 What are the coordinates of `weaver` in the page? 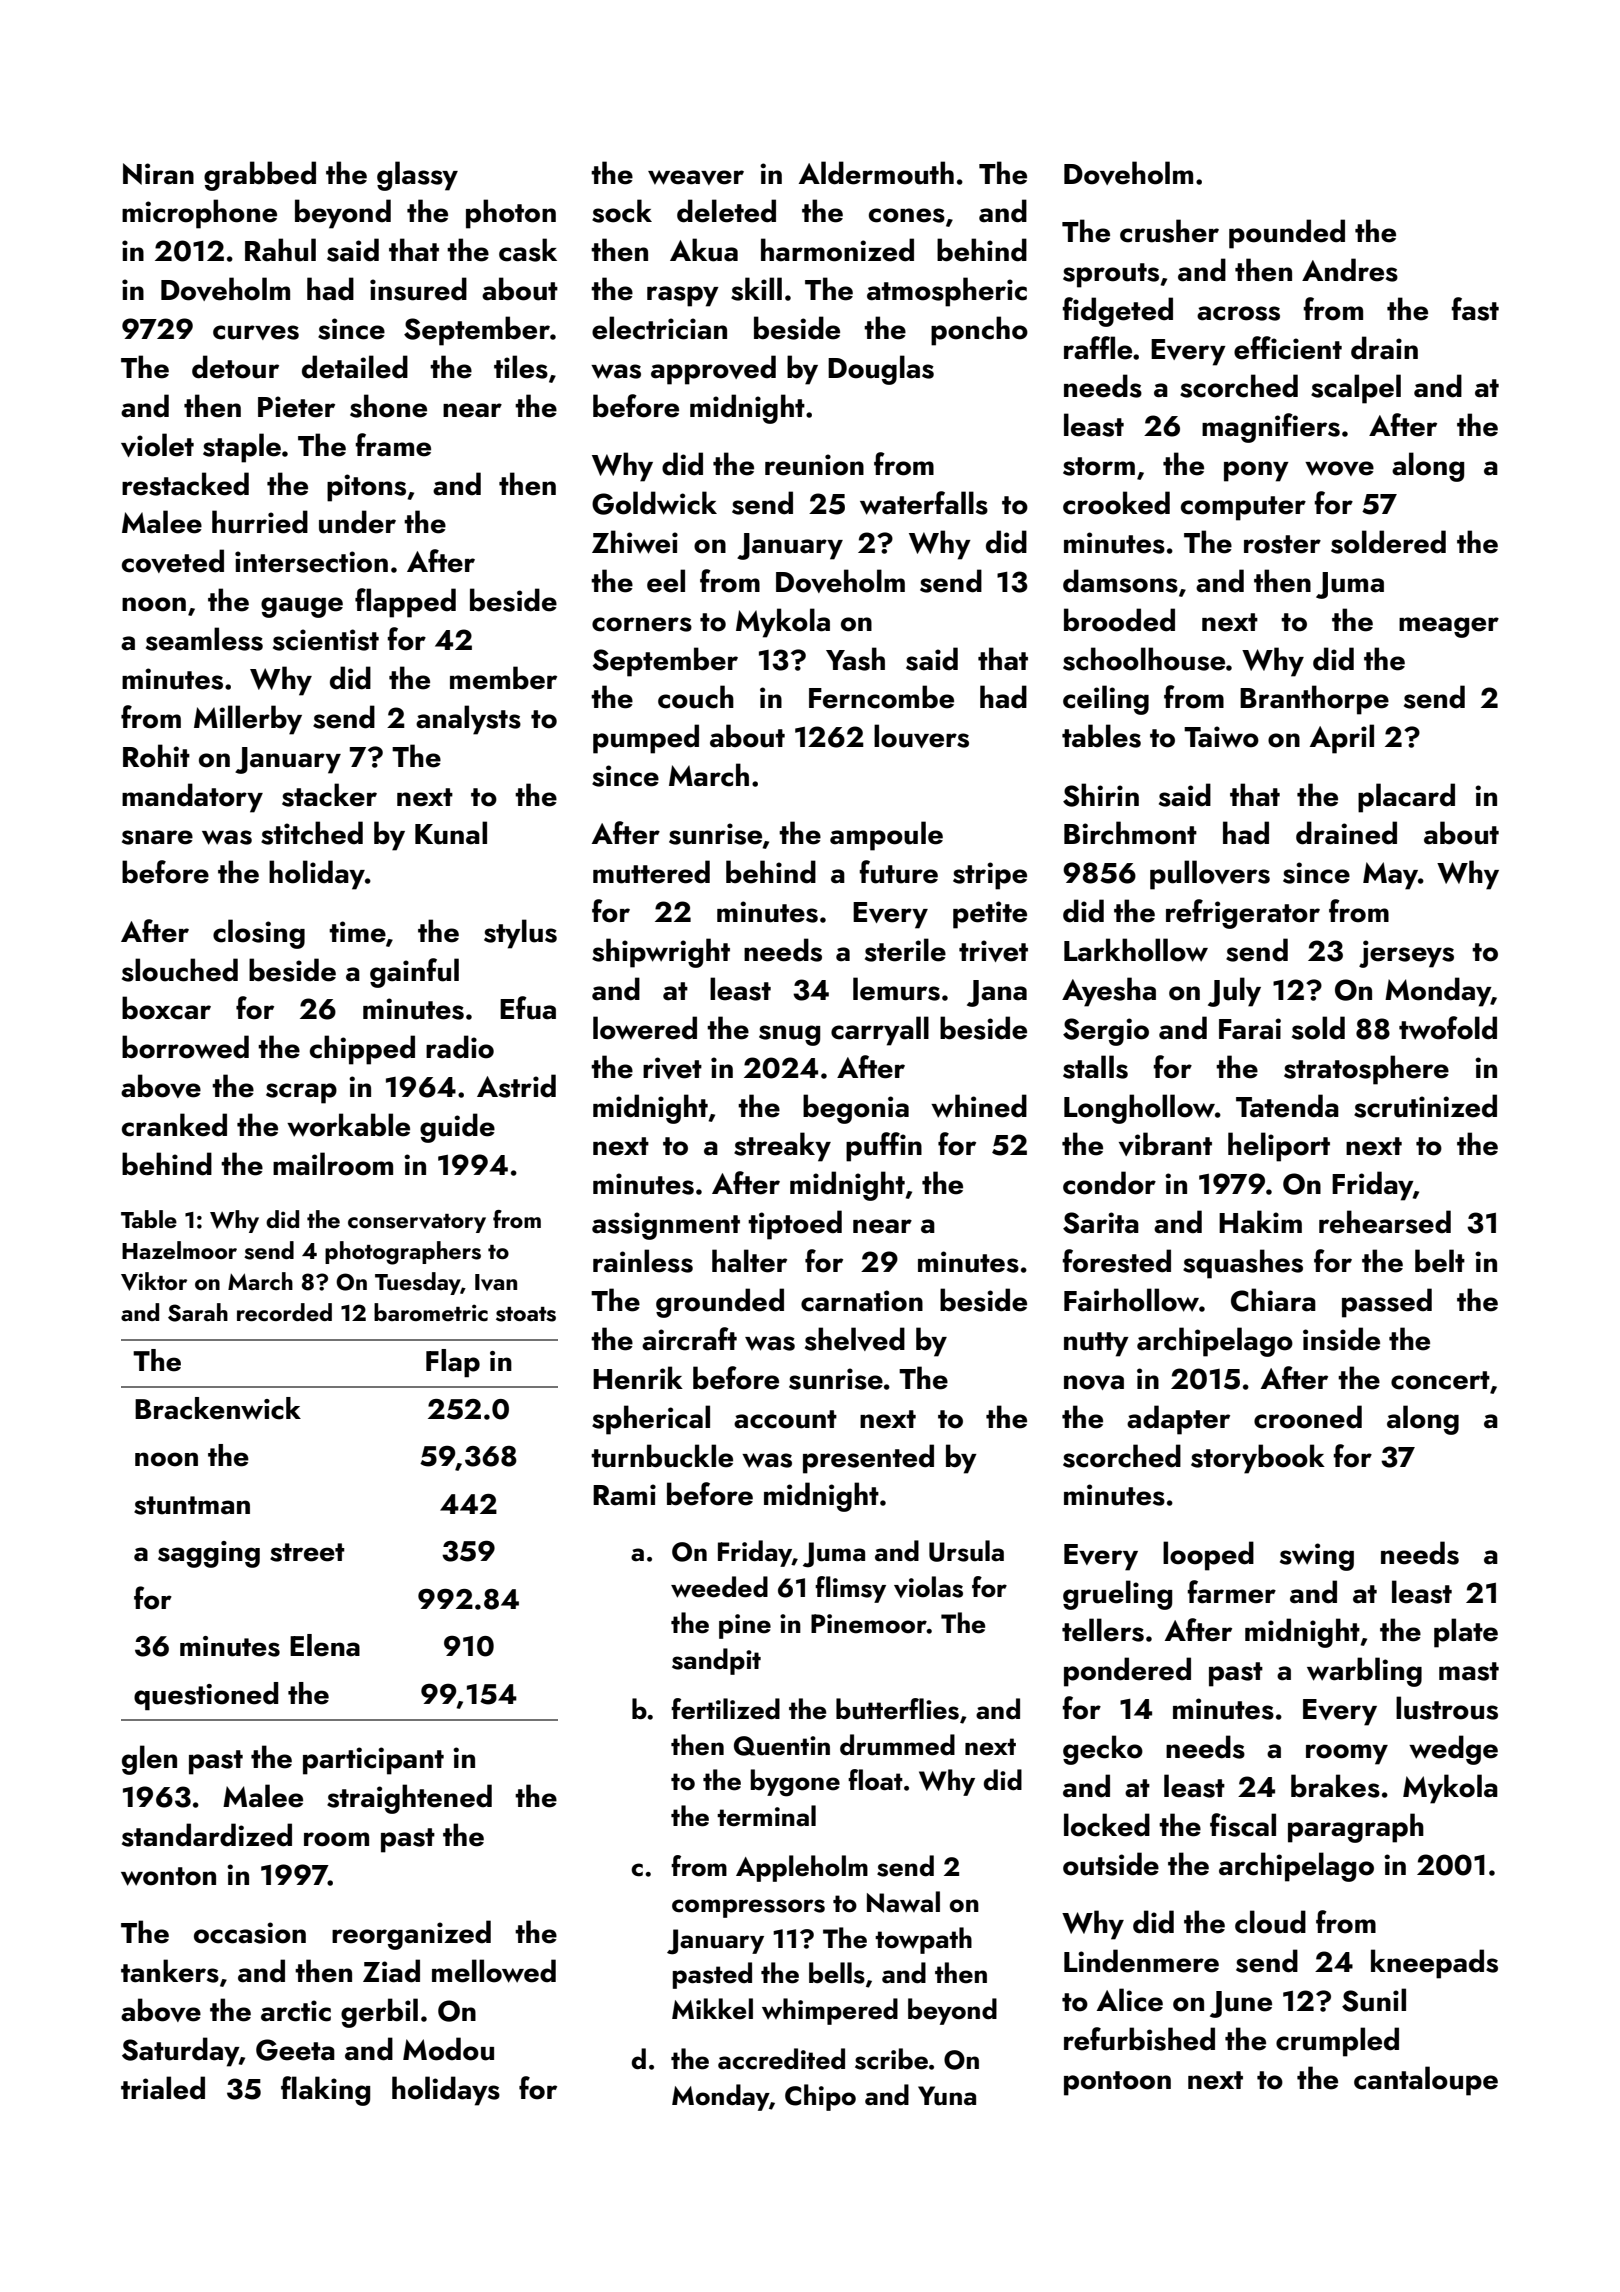 It's located at (696, 177).
